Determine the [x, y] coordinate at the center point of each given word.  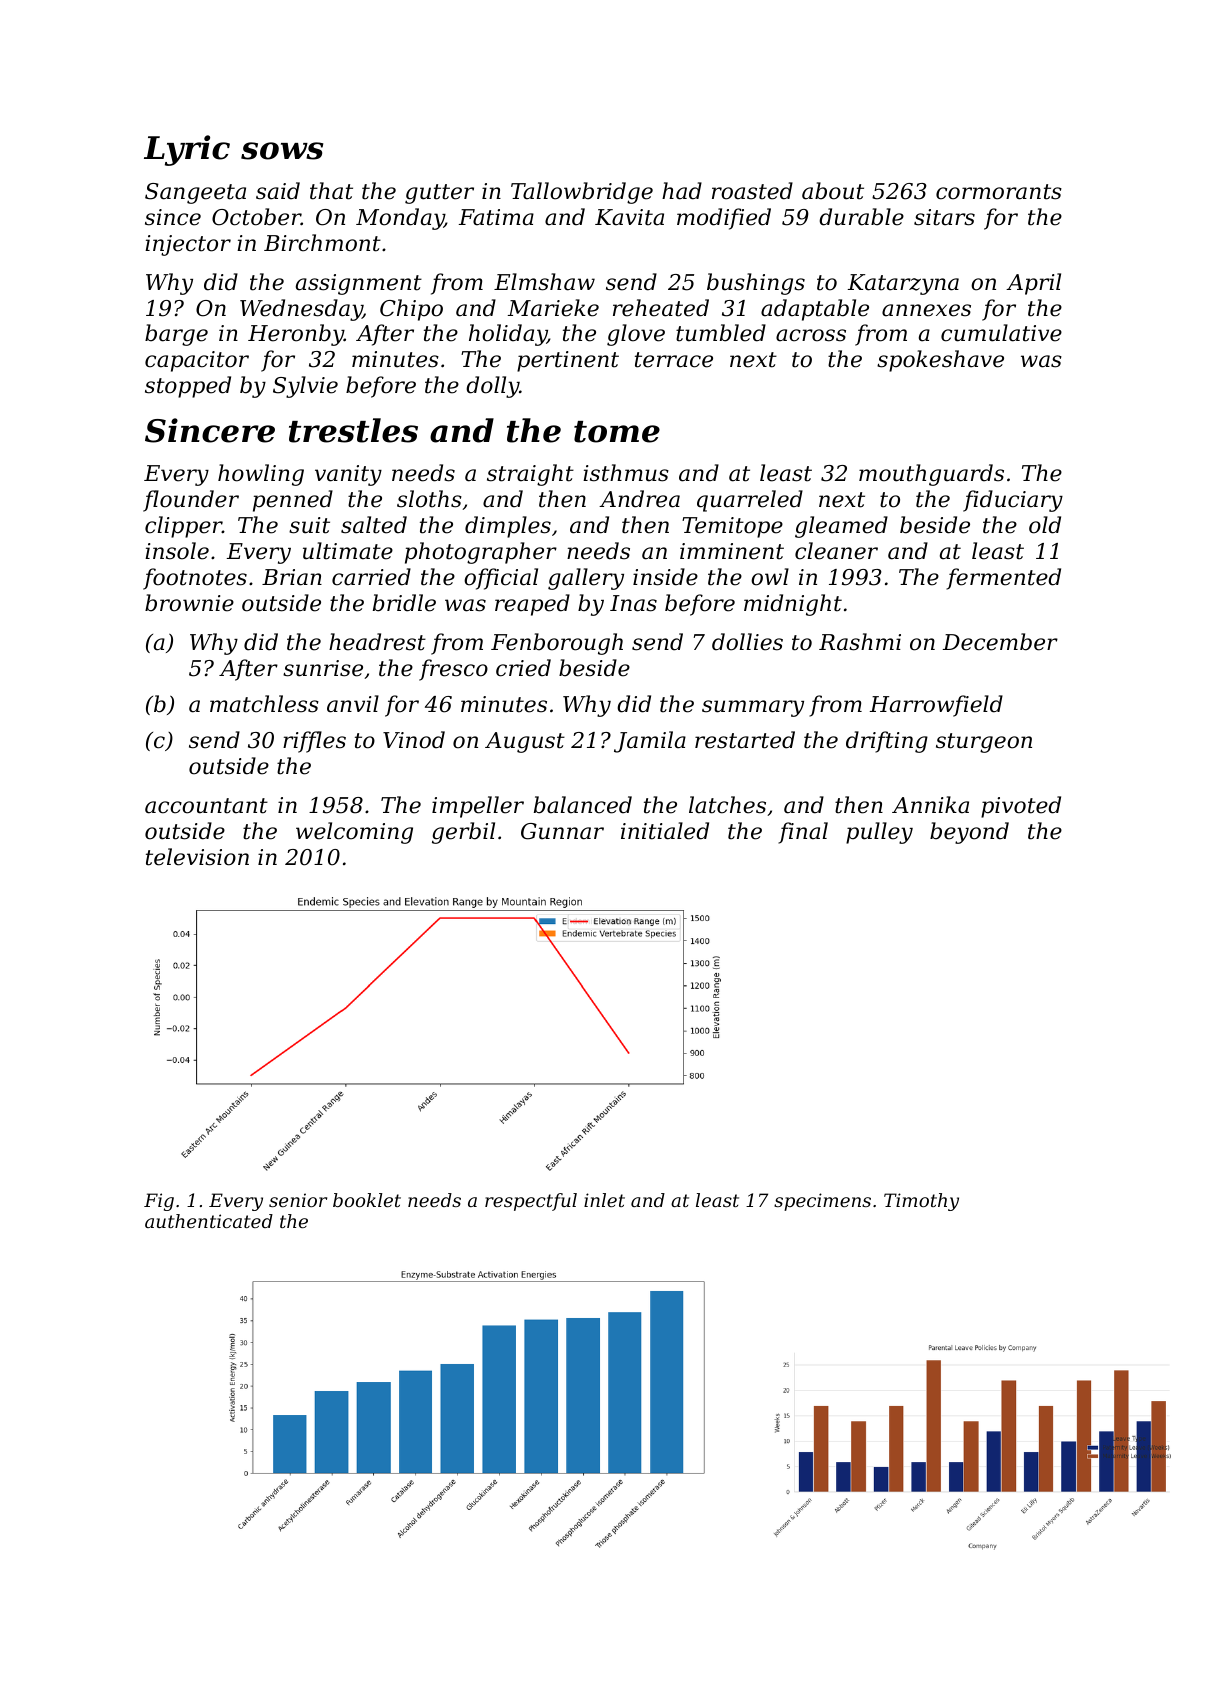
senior [298, 1200]
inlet [604, 1200]
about [833, 191]
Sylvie [305, 387]
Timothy [921, 1202]
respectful [531, 1202]
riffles [314, 742]
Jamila [650, 742]
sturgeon [984, 743]
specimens [822, 1202]
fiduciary [1013, 501]
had [682, 191]
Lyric [187, 150]
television [197, 857]
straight [530, 475]
